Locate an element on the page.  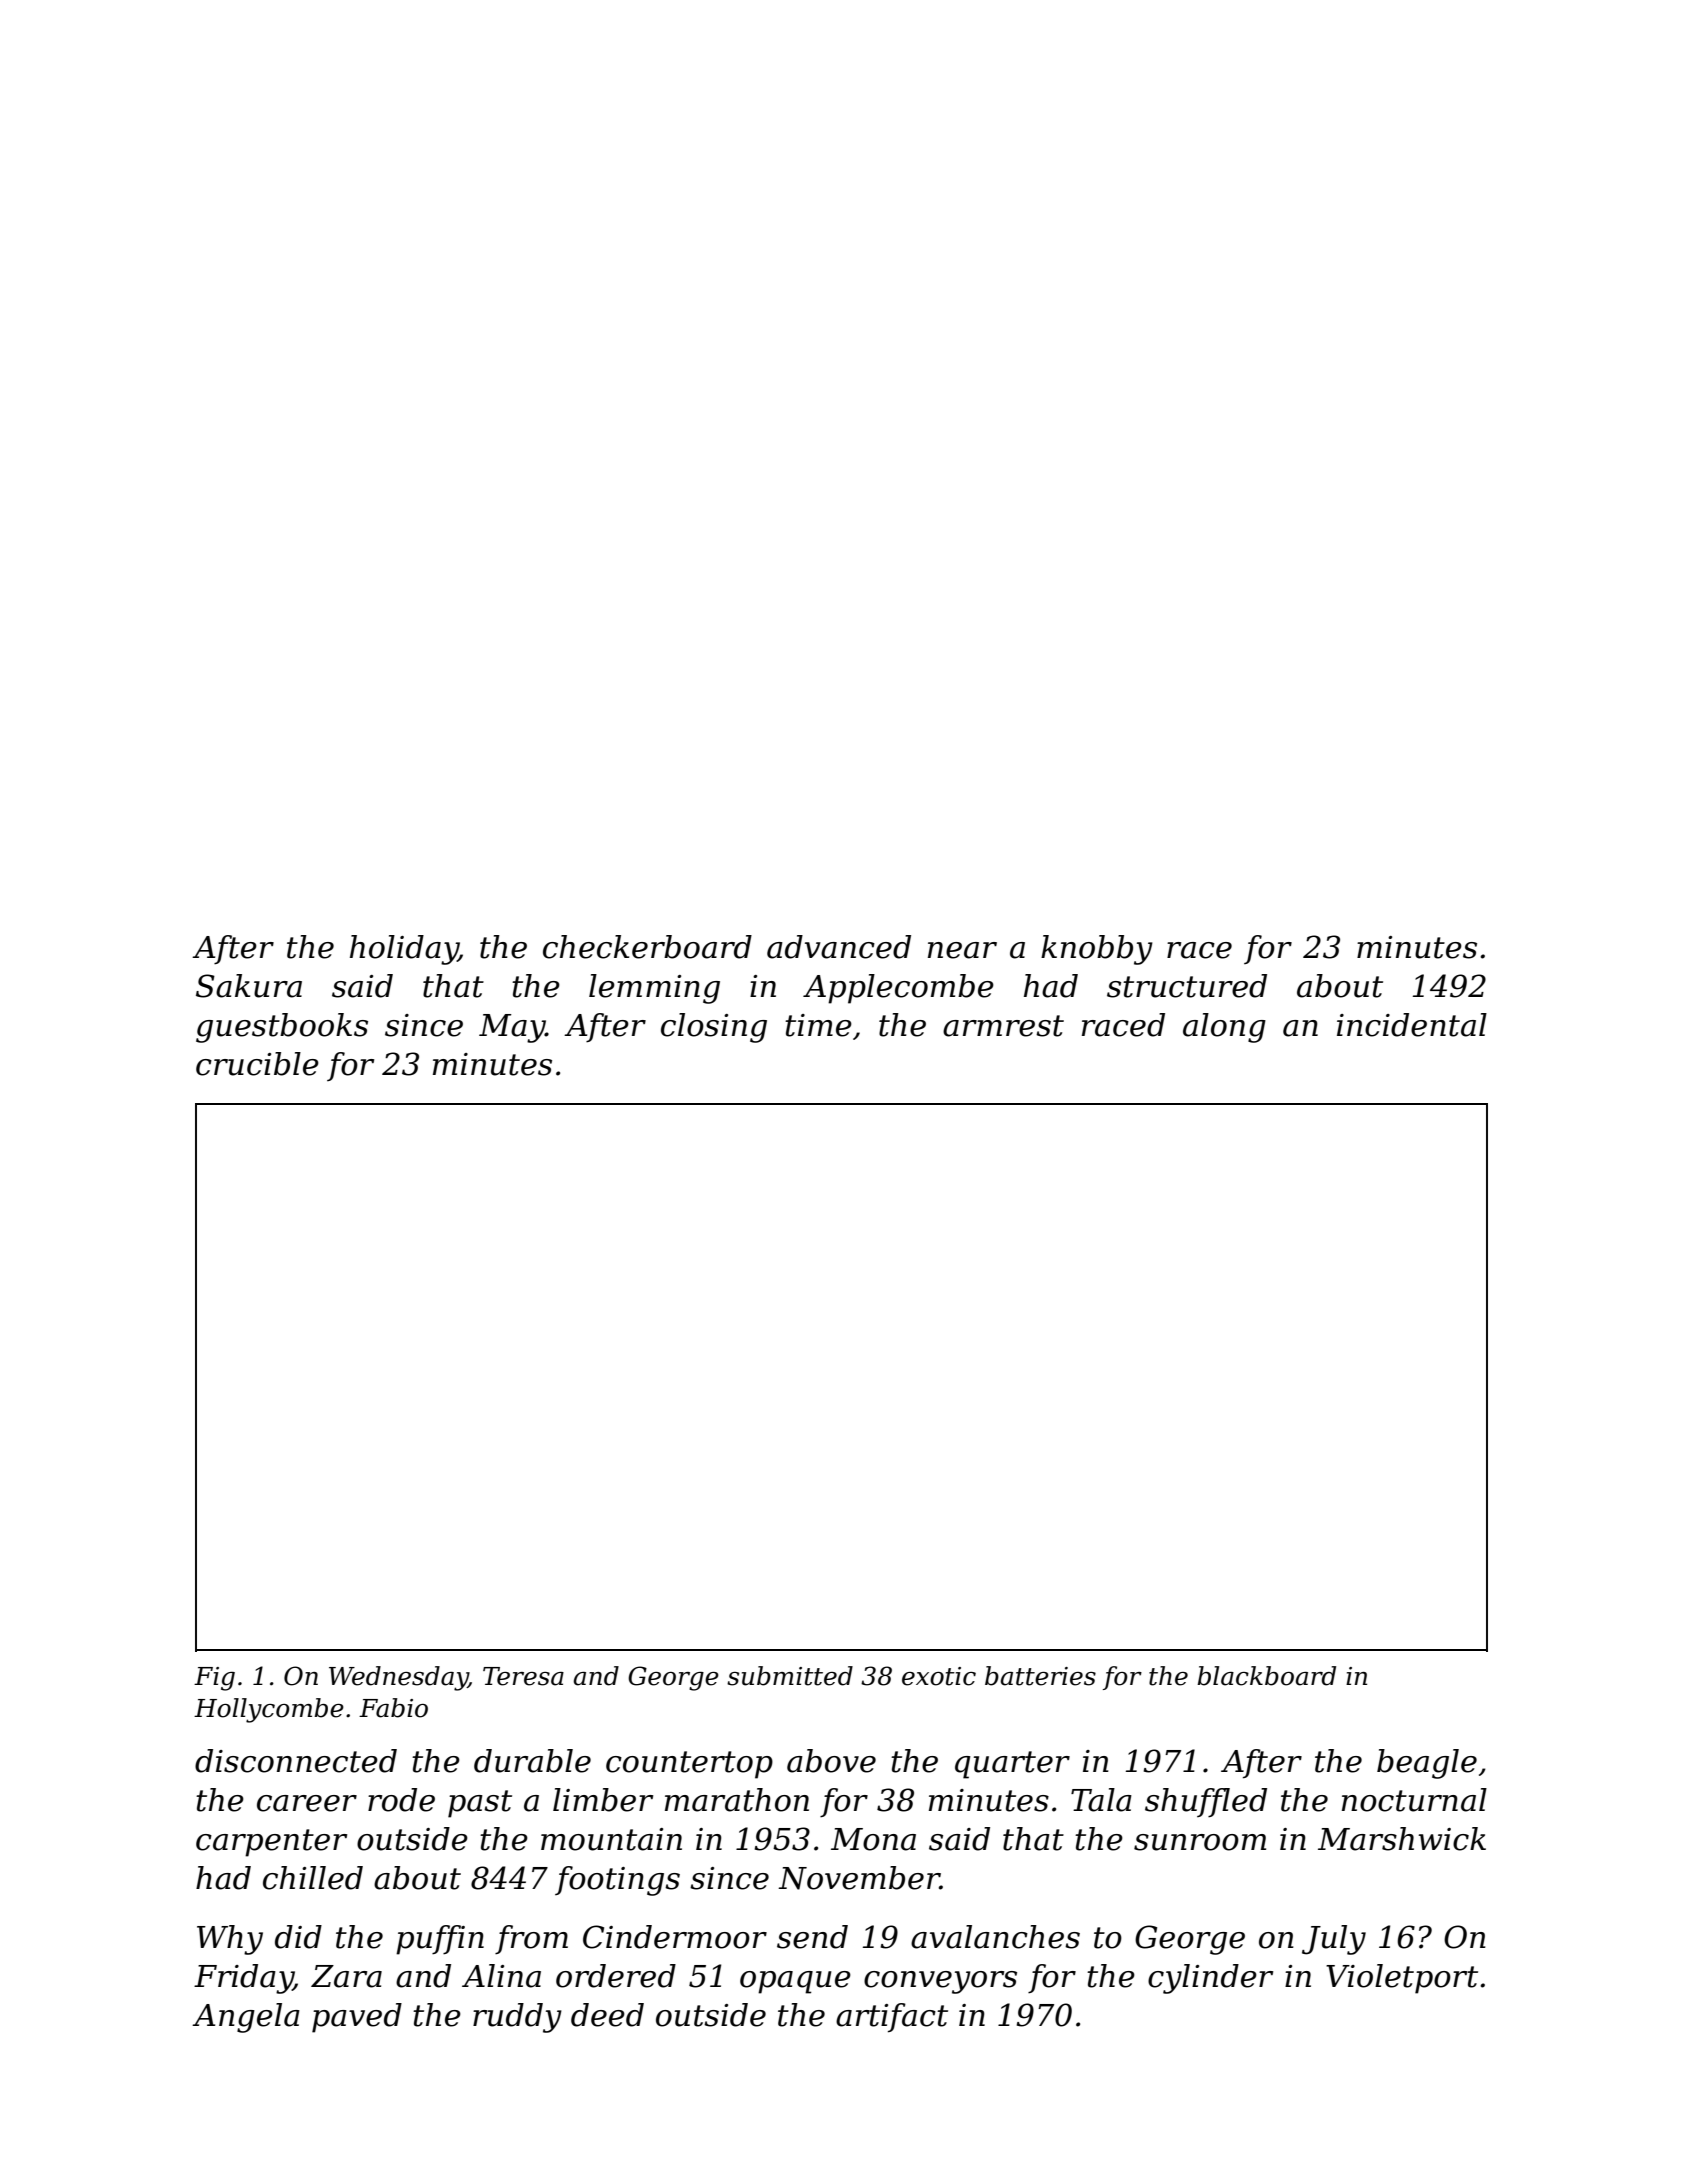
near is located at coordinates (962, 950).
